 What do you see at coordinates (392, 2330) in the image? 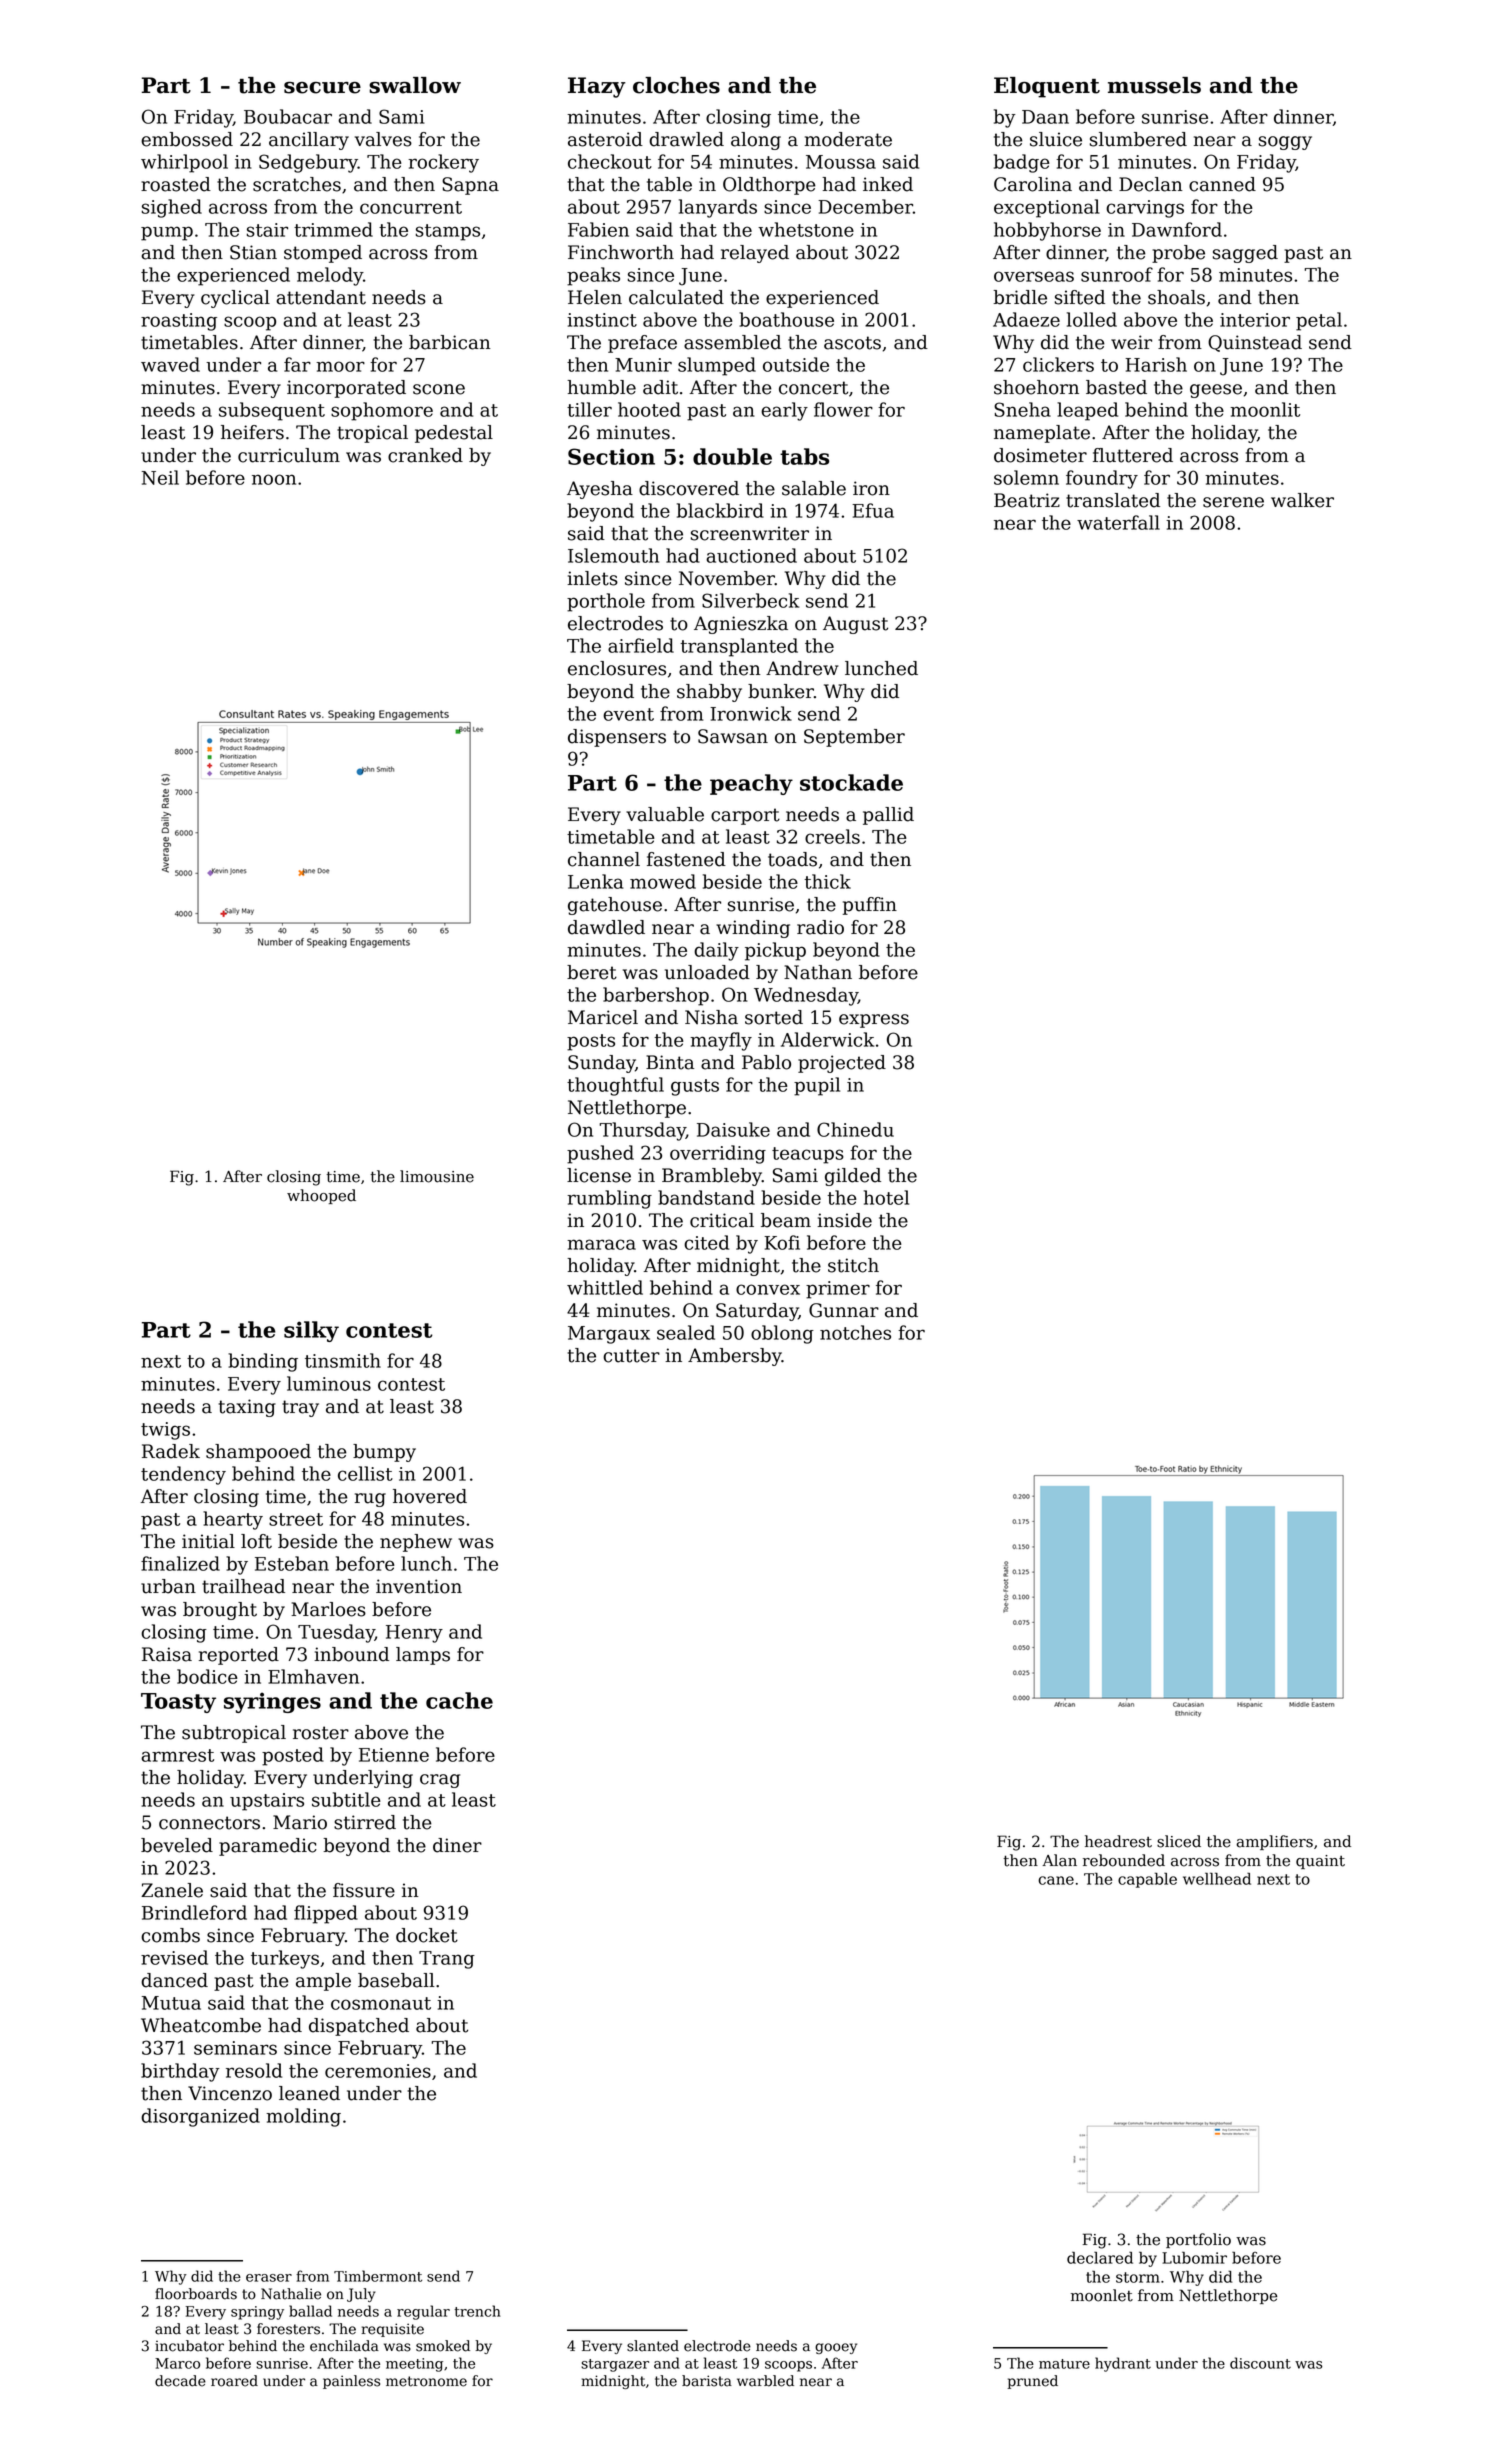
I see `requisite` at bounding box center [392, 2330].
